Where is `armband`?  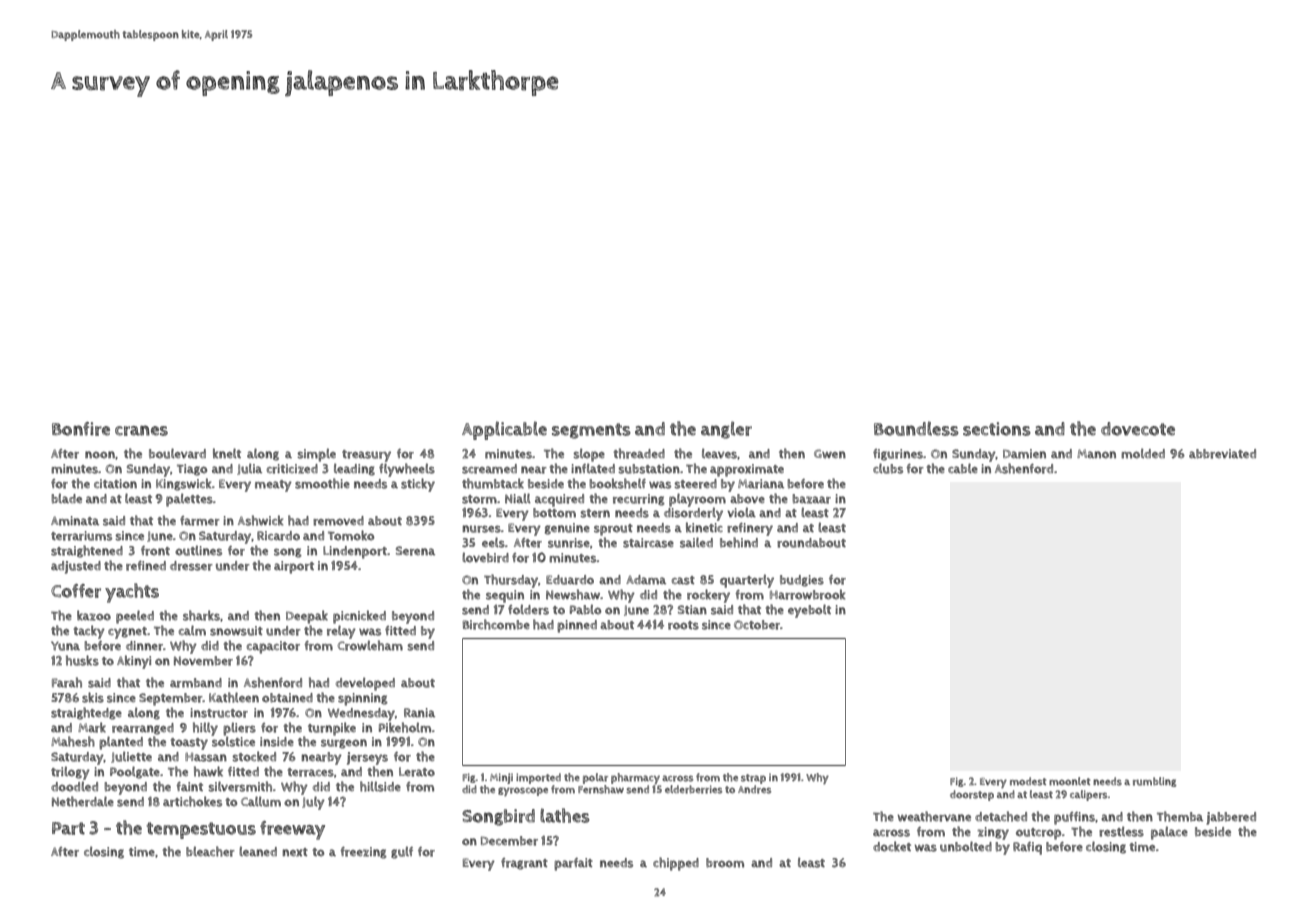
armband is located at coordinates (196, 683).
